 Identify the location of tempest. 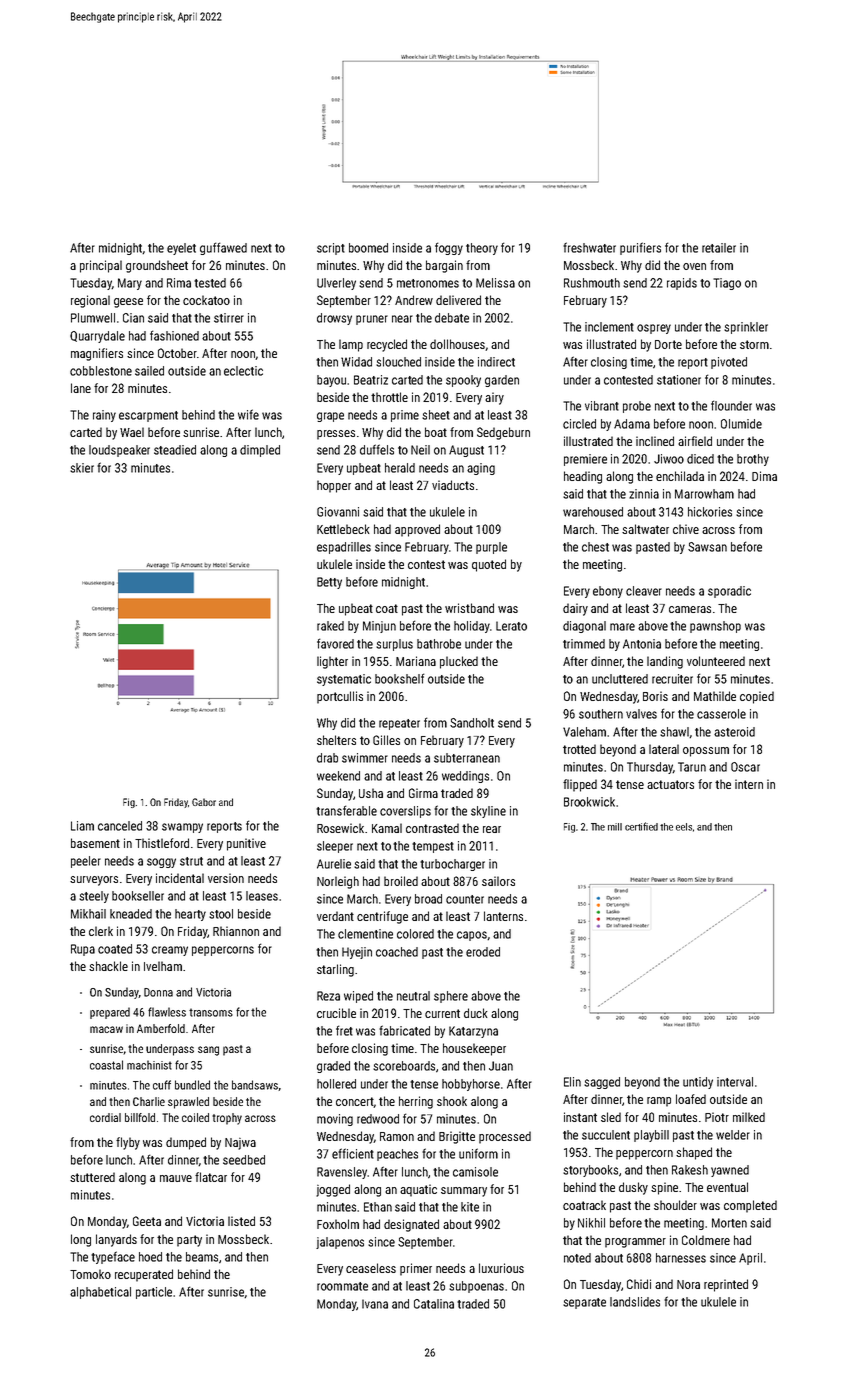
(433, 847).
